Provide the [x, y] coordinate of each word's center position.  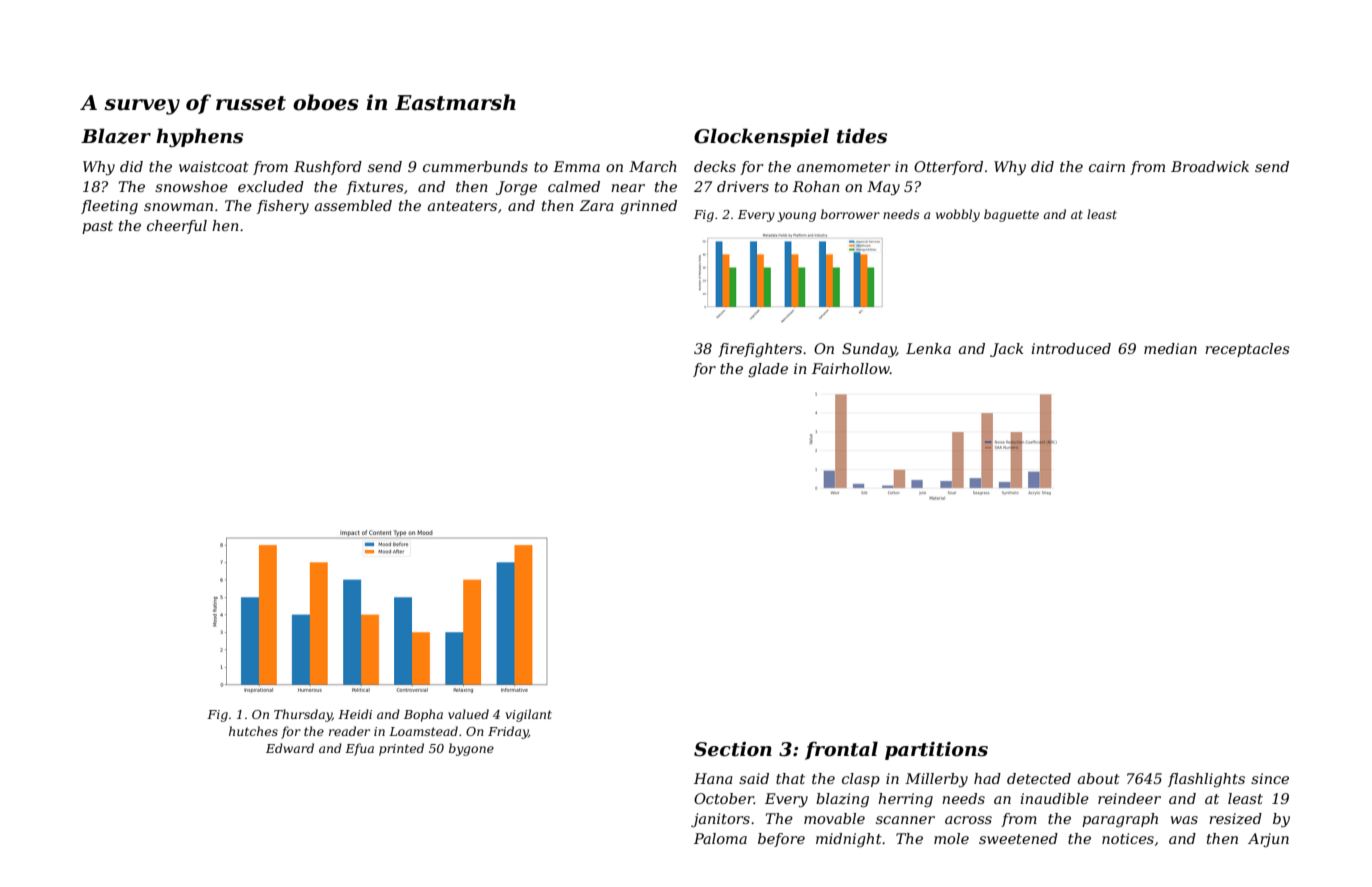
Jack [1007, 350]
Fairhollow [851, 368]
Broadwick [1210, 166]
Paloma [720, 838]
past [97, 227]
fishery [283, 207]
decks [715, 166]
